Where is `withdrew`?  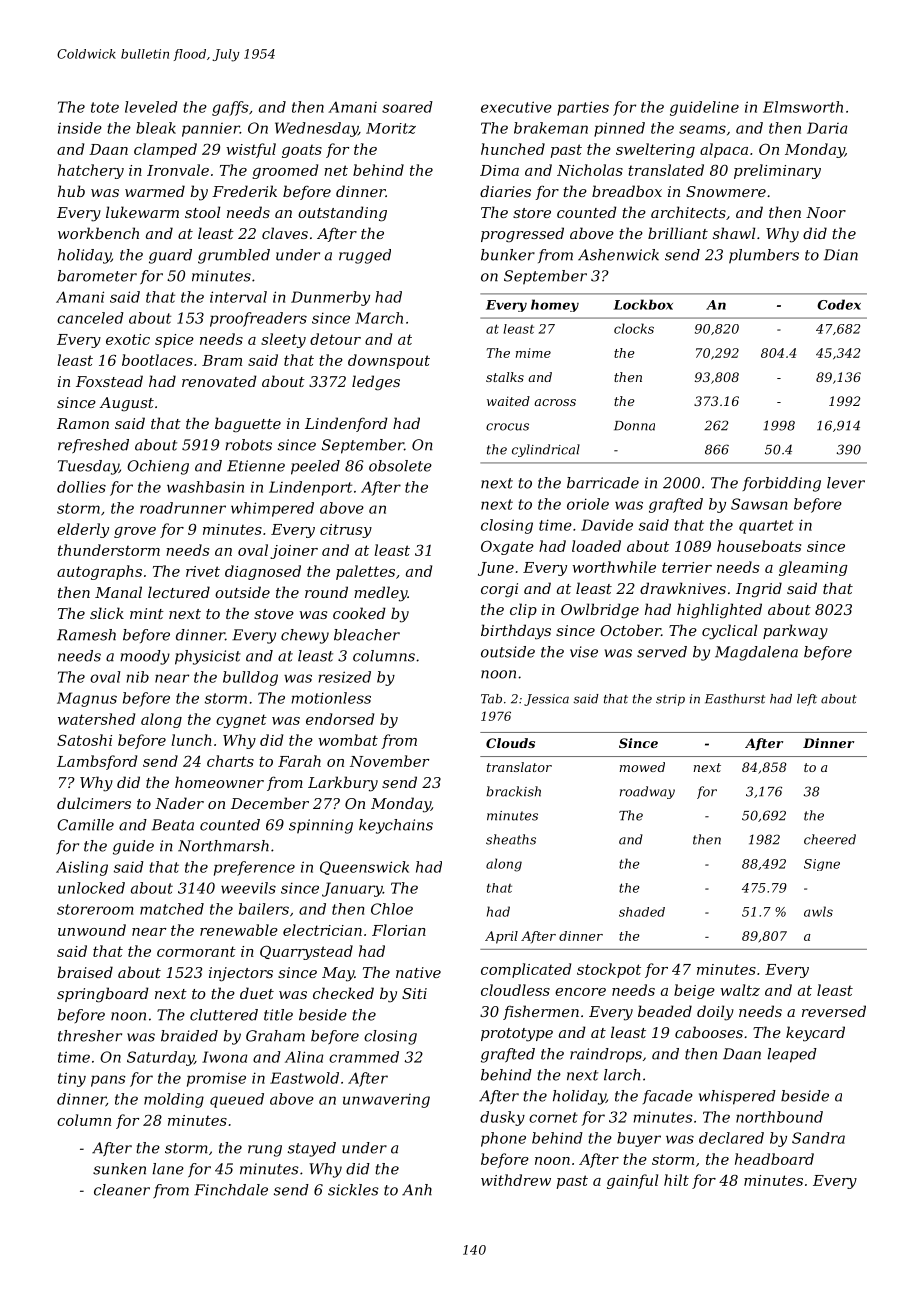 withdrew is located at coordinates (516, 1180).
